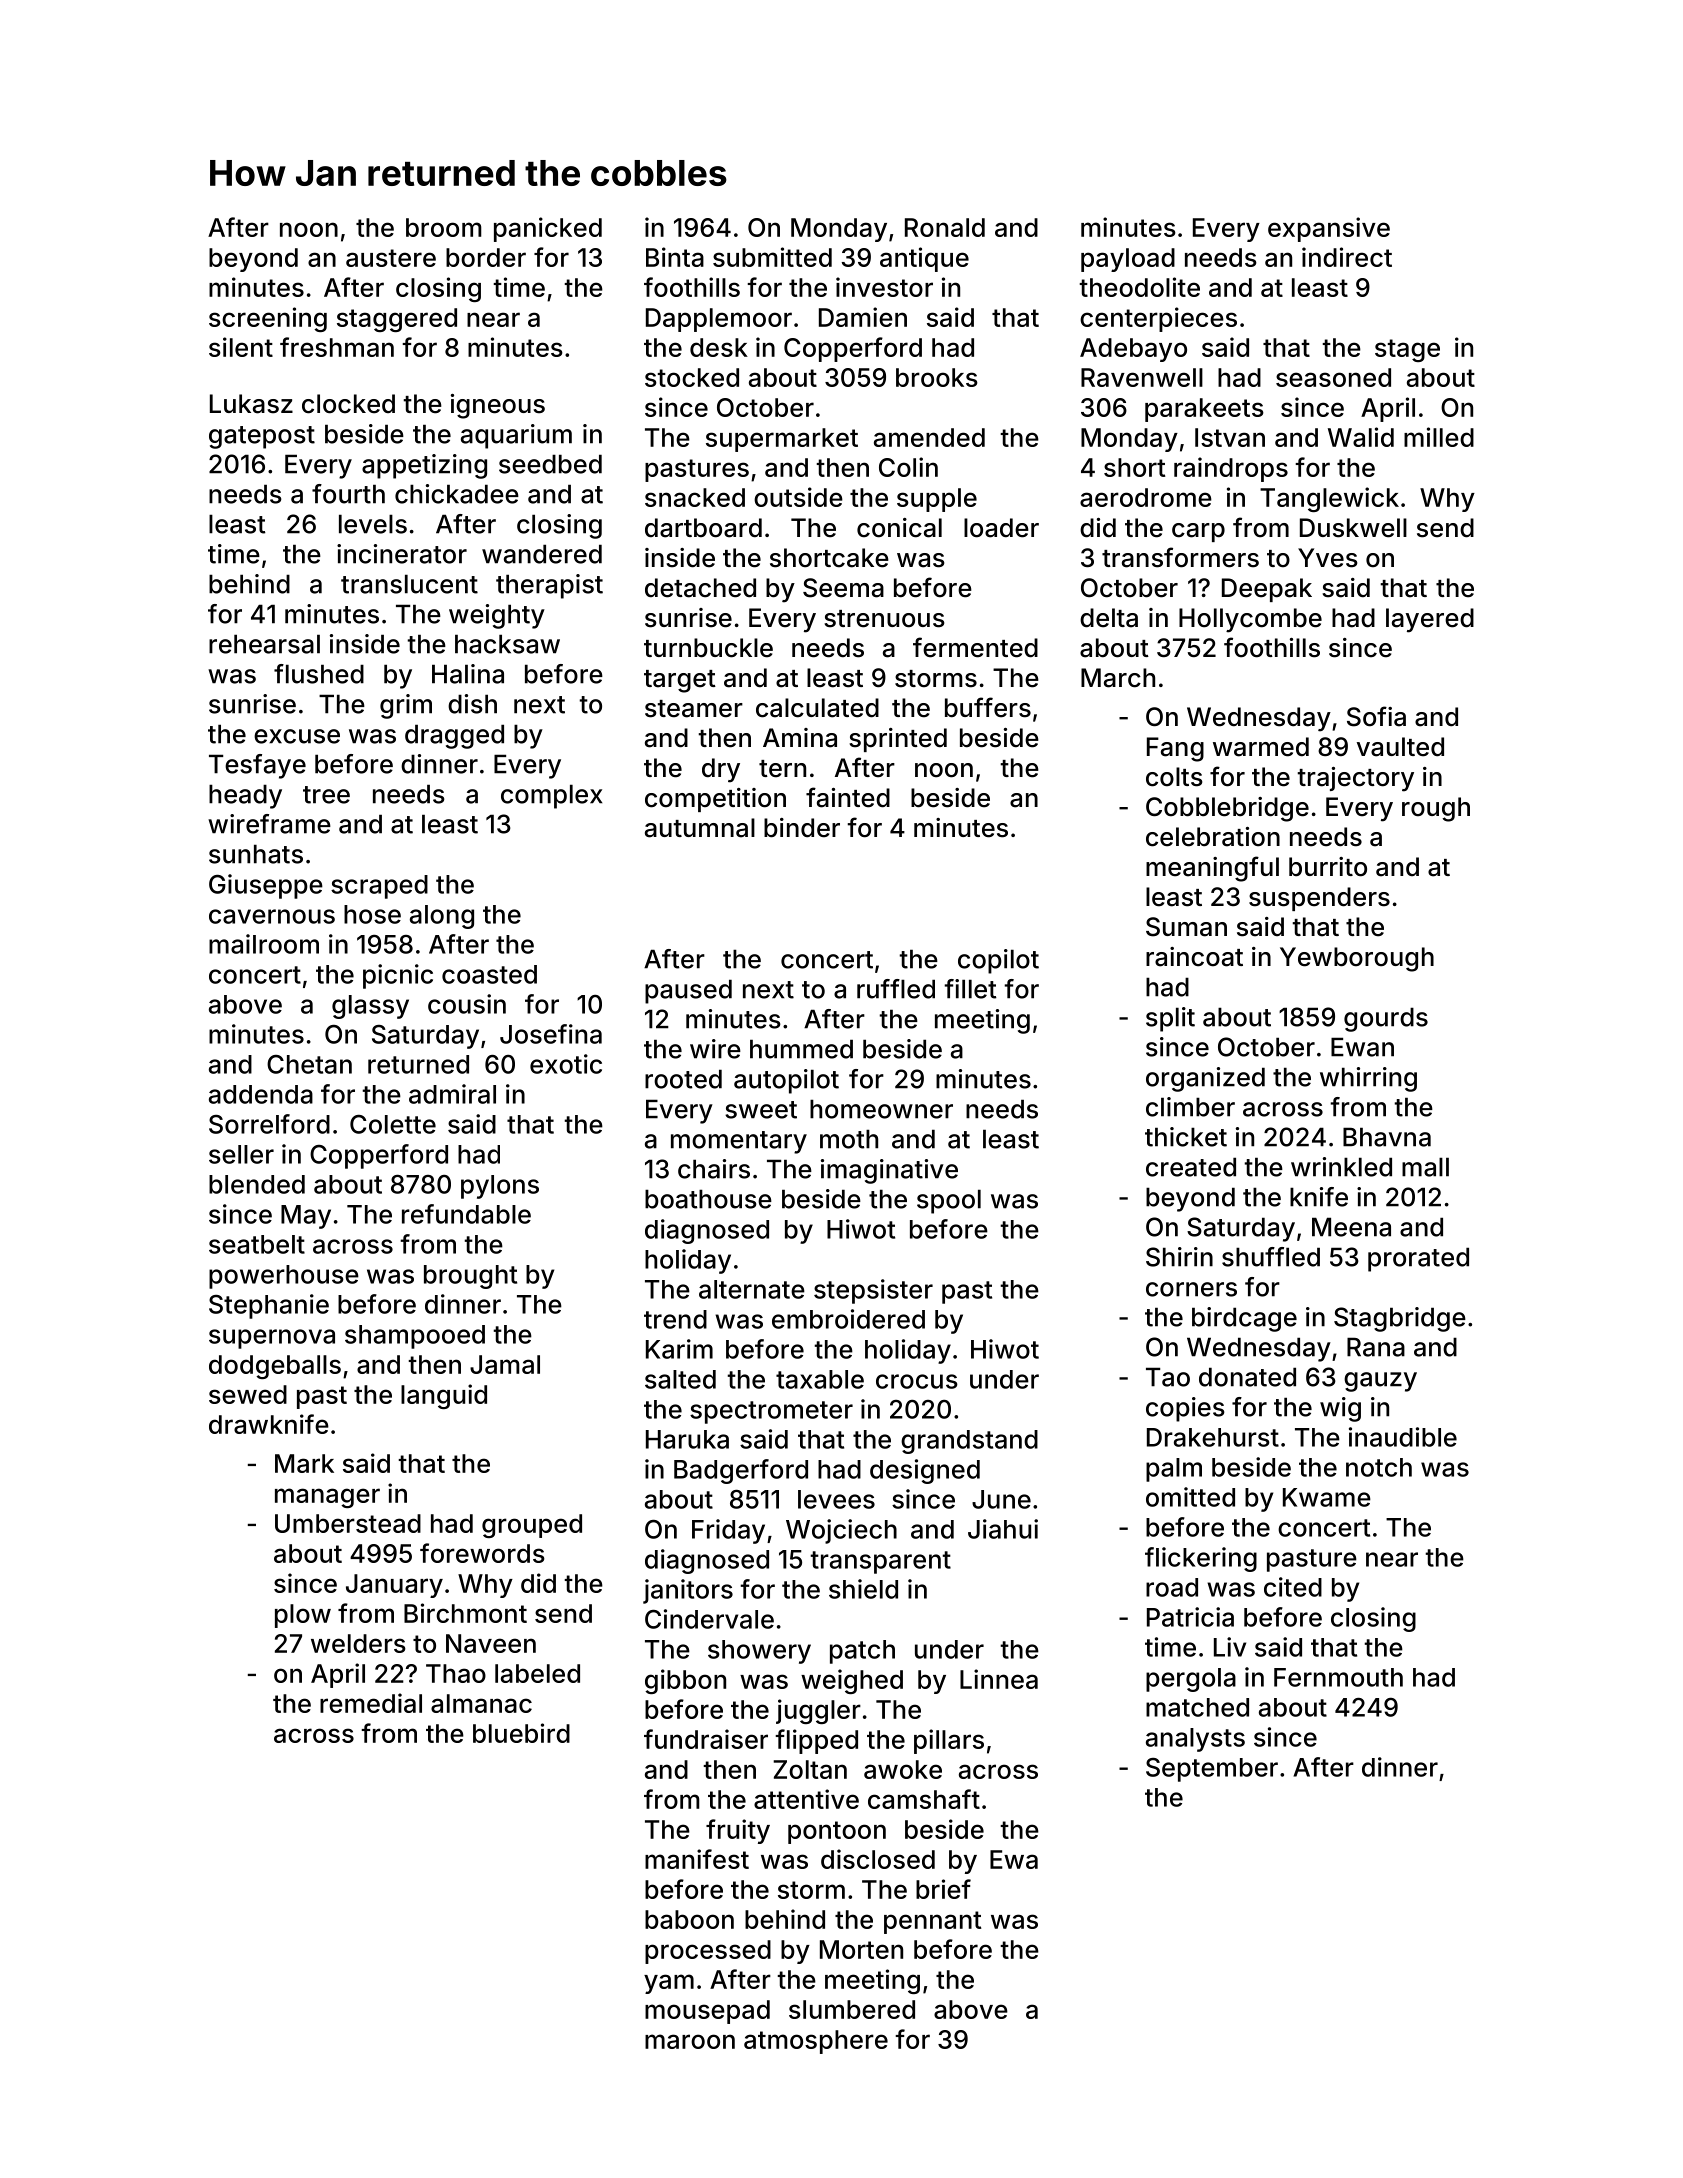 This page has width=1683, height=2178. I want to click on austere, so click(391, 258).
